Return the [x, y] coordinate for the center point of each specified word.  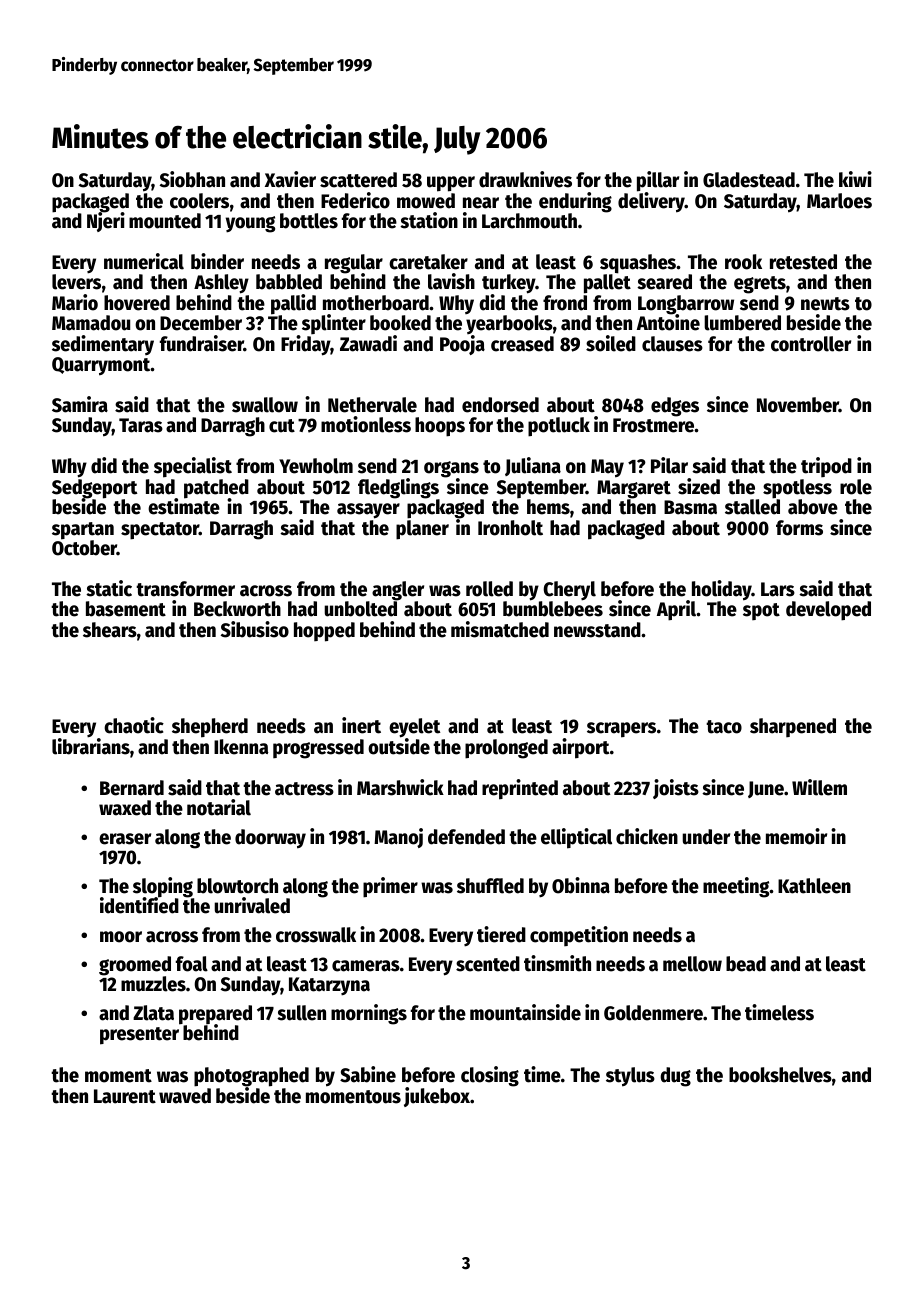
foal [192, 964]
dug [675, 1077]
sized [699, 486]
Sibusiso [255, 629]
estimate [184, 507]
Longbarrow [686, 305]
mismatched [500, 629]
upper [451, 184]
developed [828, 611]
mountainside [525, 1012]
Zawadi [368, 343]
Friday [305, 345]
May [607, 468]
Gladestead [749, 180]
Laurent [125, 1096]
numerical [144, 261]
